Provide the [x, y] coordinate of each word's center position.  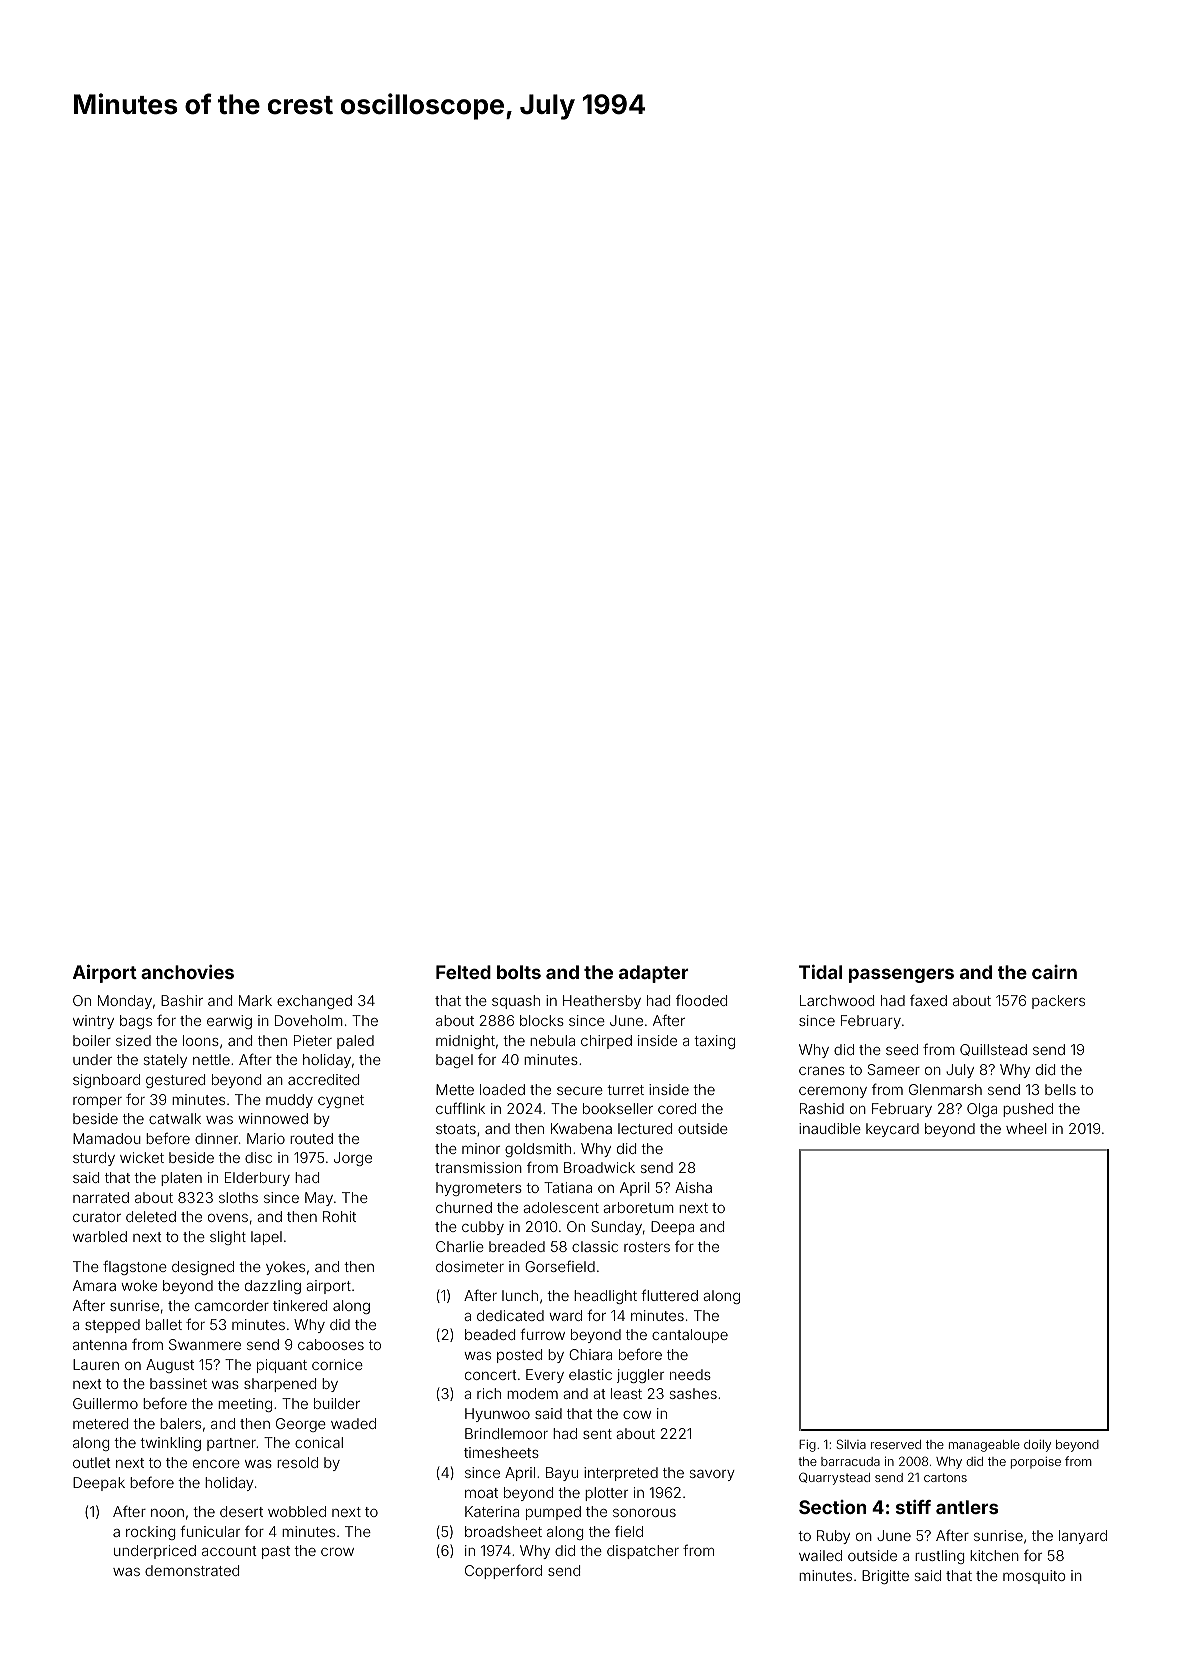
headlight [605, 1297]
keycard [892, 1130]
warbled [100, 1236]
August [170, 1366]
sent [597, 1434]
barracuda [850, 1461]
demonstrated [192, 1570]
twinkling [170, 1444]
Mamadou [107, 1138]
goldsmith [538, 1150]
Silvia [851, 1444]
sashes [693, 1393]
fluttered [669, 1295]
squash [516, 1002]
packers [1058, 1002]
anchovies [187, 972]
